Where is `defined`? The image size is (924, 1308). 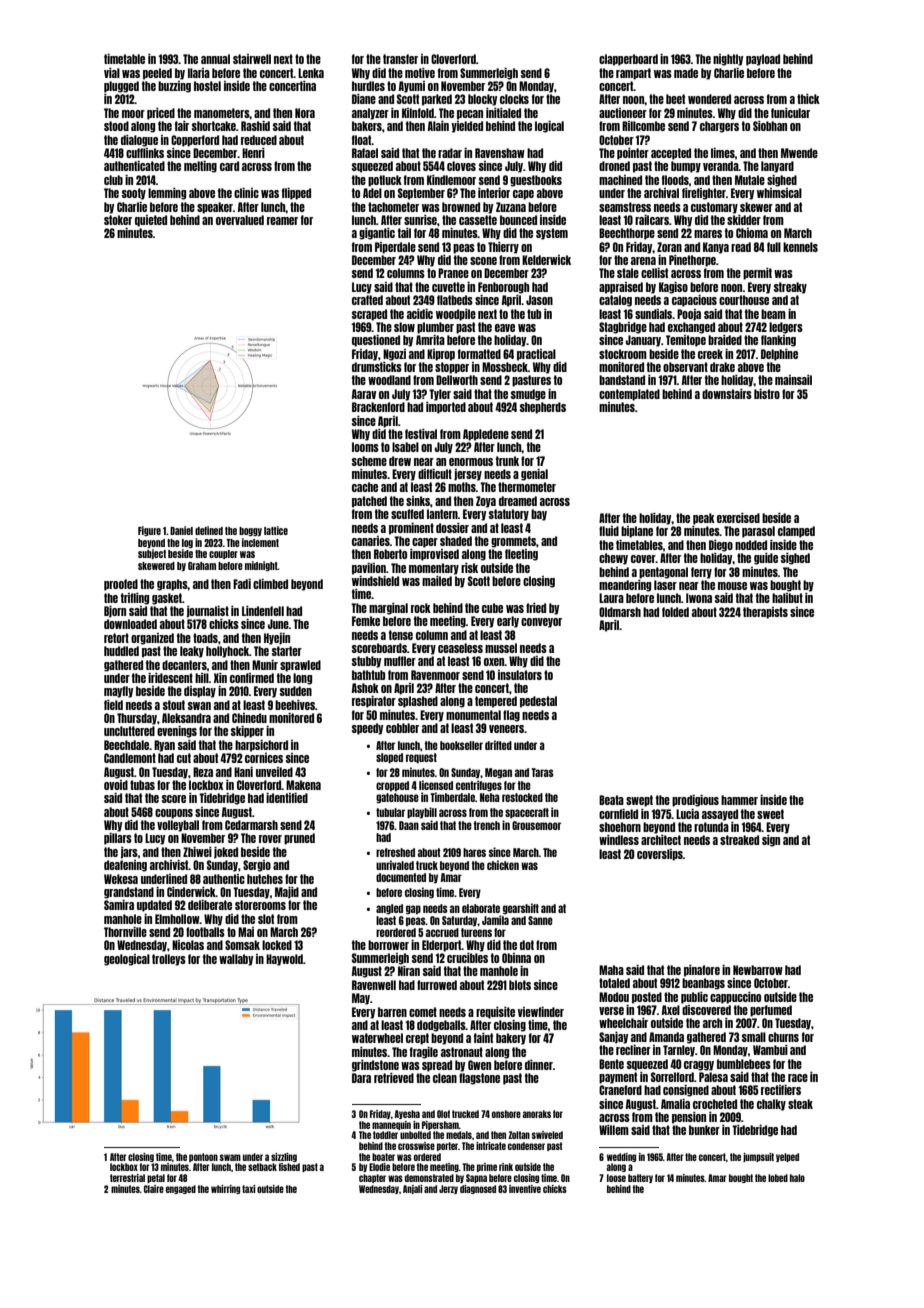
defined is located at coordinates (209, 530).
